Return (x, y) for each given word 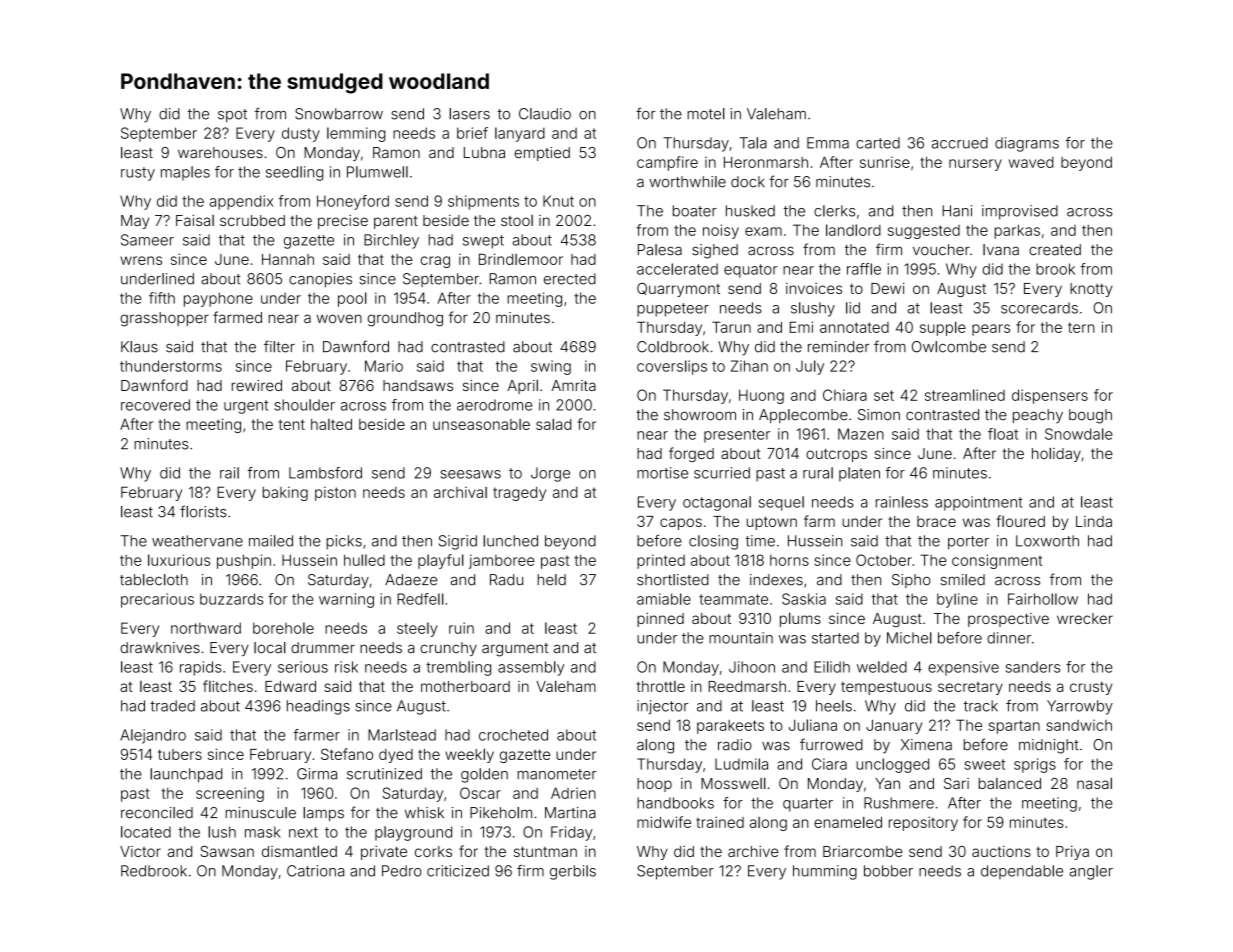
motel (706, 114)
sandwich (1079, 725)
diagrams (1027, 144)
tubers (180, 754)
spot (232, 116)
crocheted (513, 735)
